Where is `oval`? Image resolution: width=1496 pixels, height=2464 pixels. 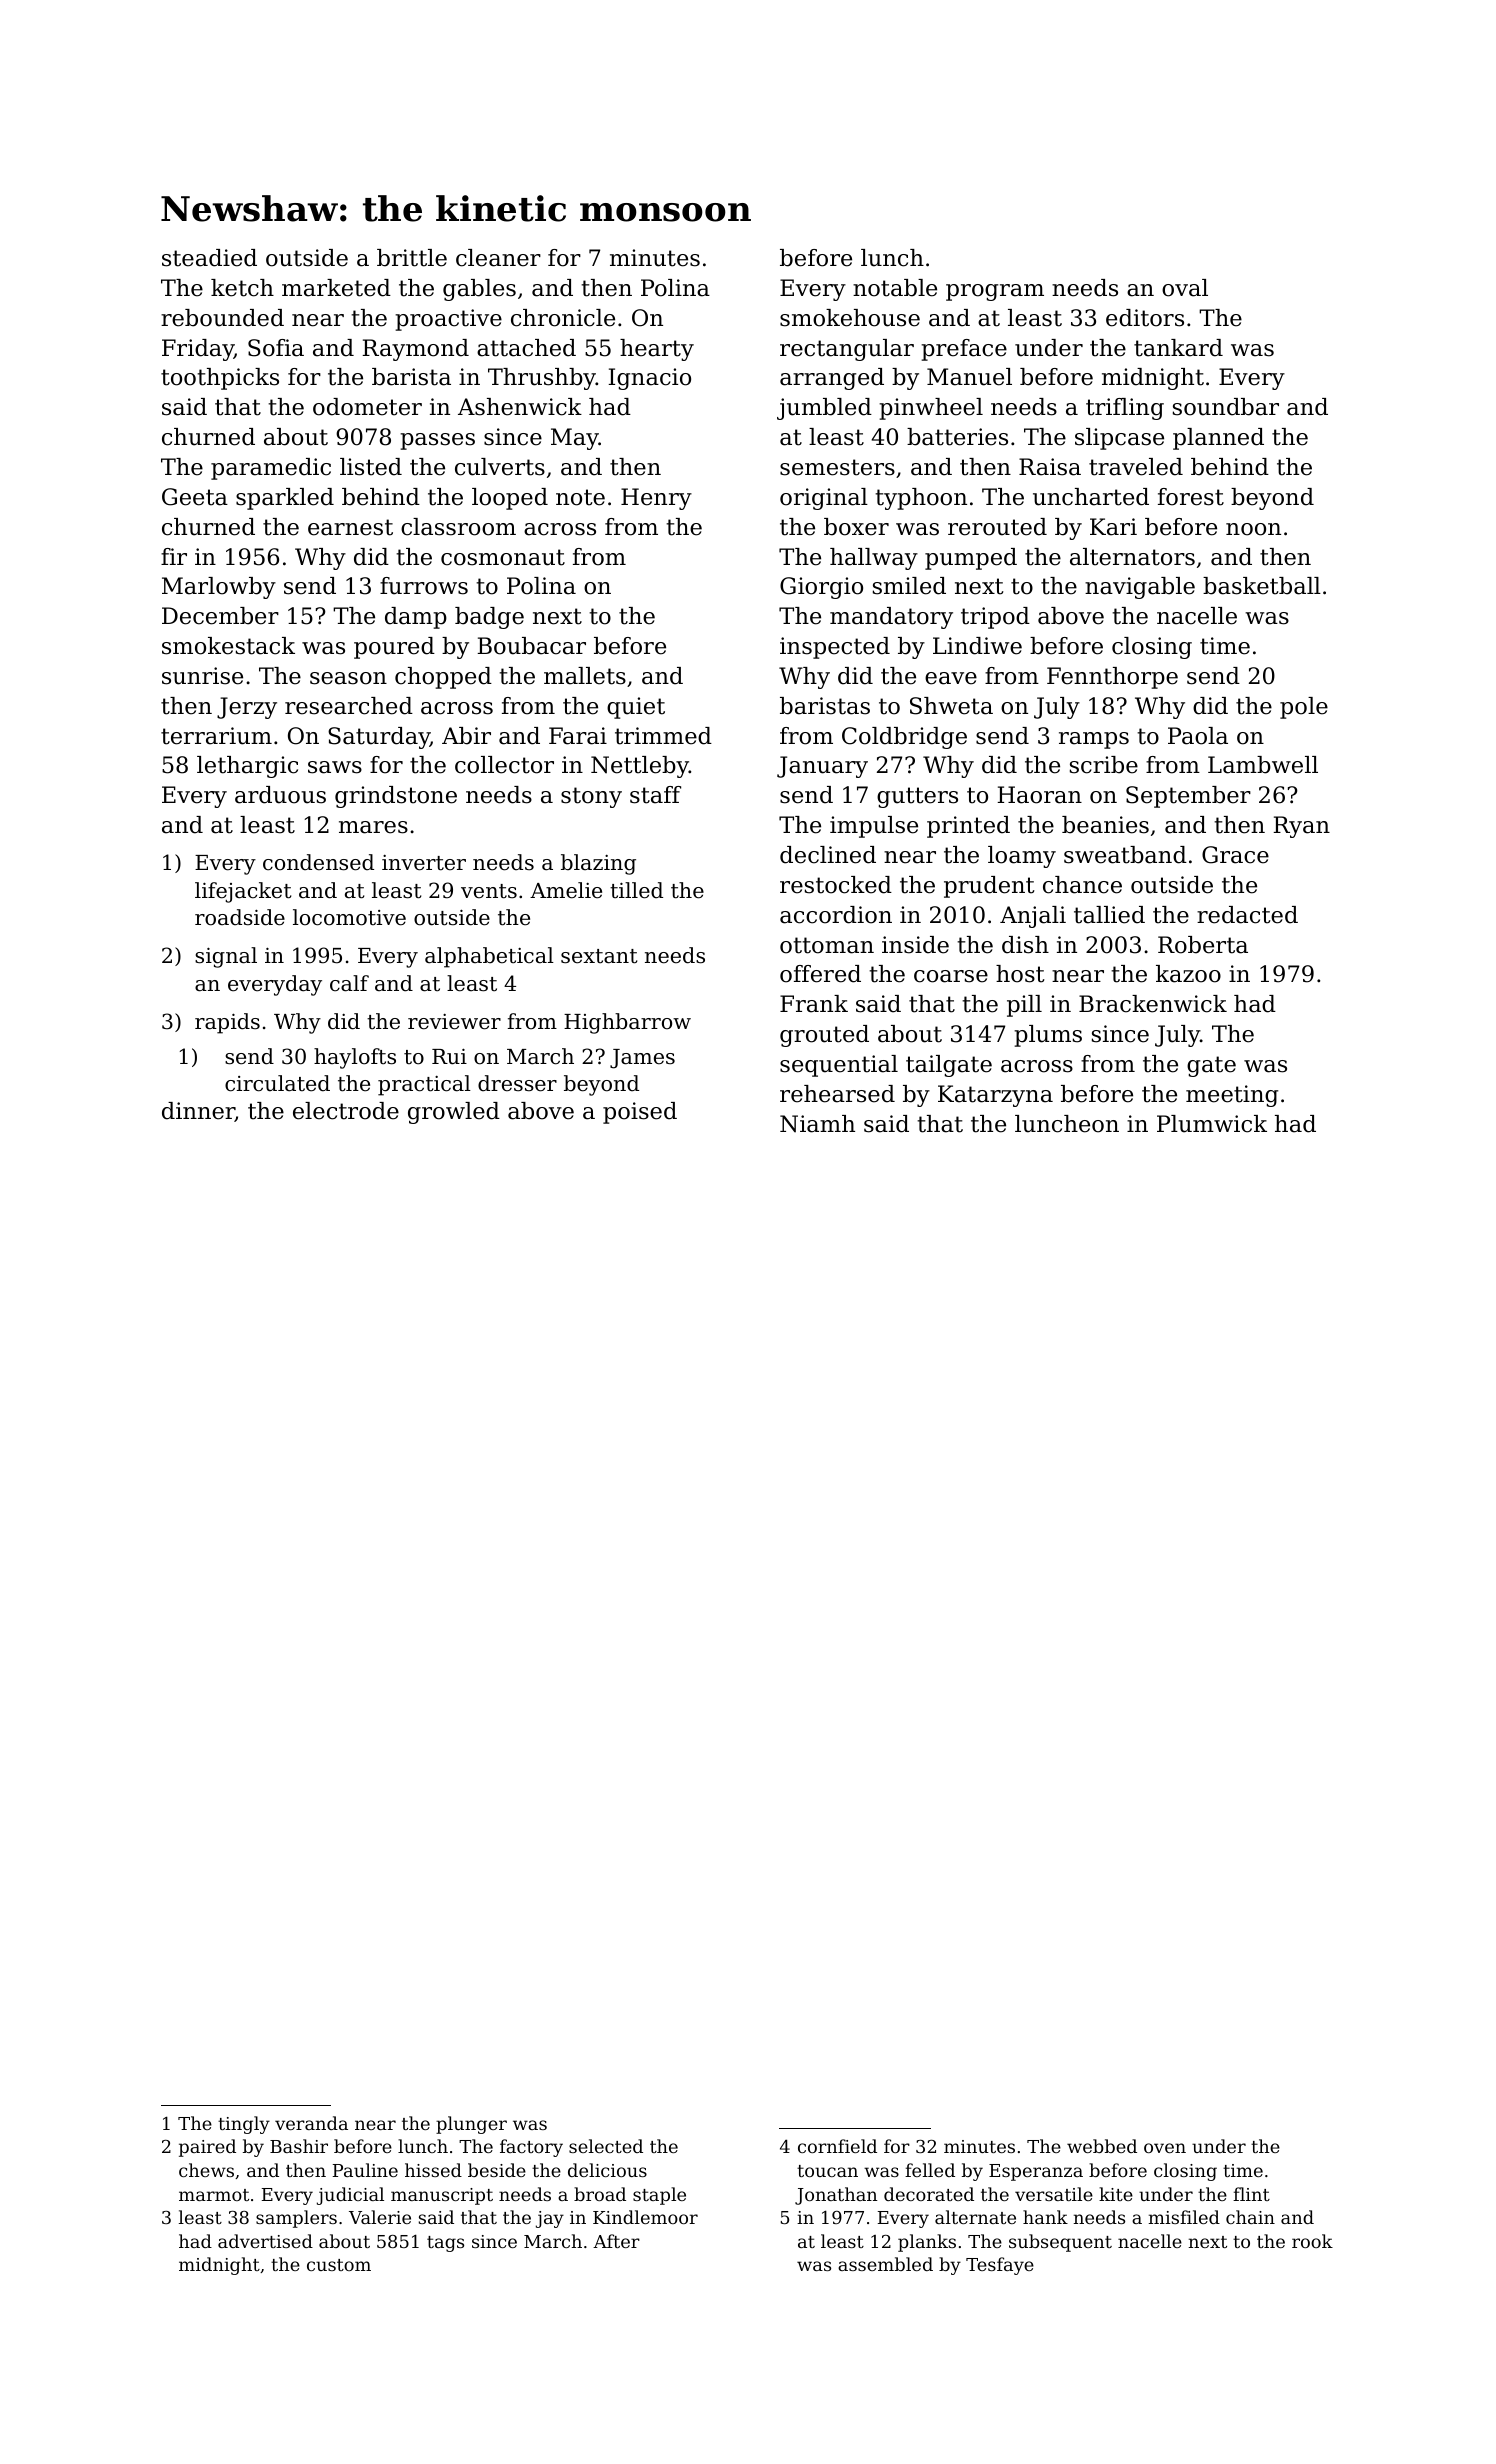
oval is located at coordinates (1185, 288).
